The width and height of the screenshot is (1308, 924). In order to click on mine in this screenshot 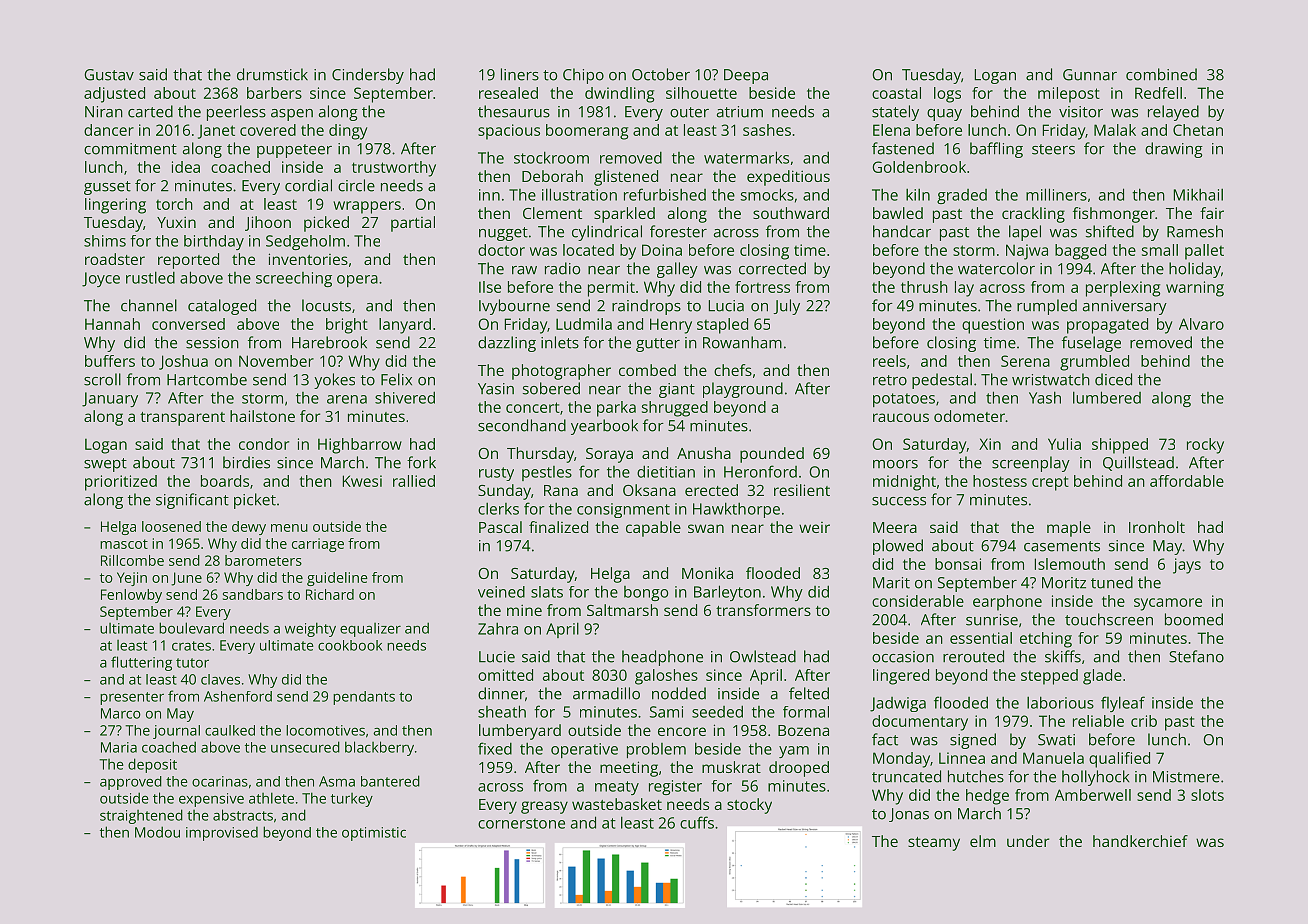, I will do `click(524, 610)`.
